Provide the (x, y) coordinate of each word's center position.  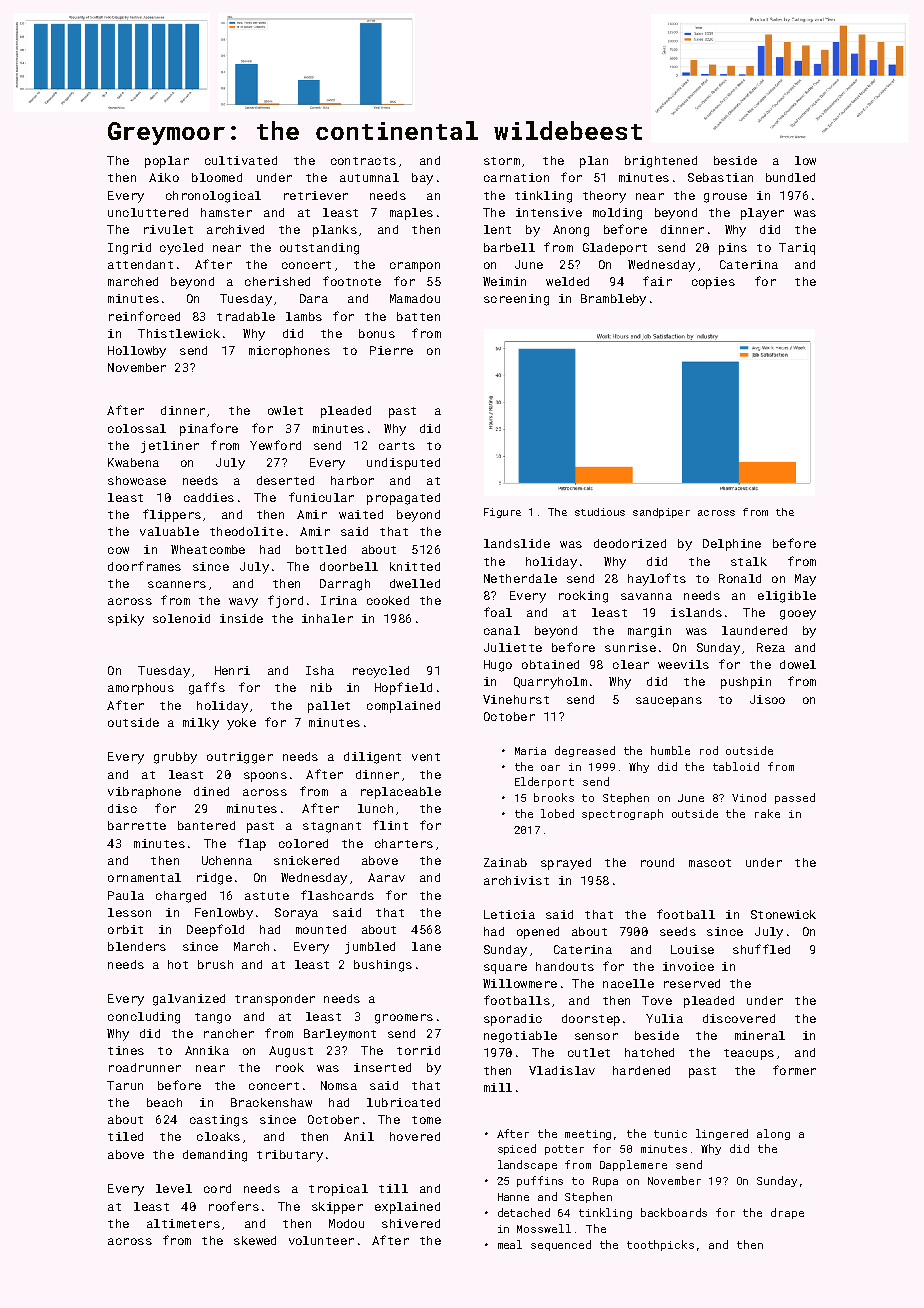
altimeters (183, 1223)
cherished (277, 281)
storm (502, 161)
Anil (359, 1136)
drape (787, 1213)
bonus (377, 333)
